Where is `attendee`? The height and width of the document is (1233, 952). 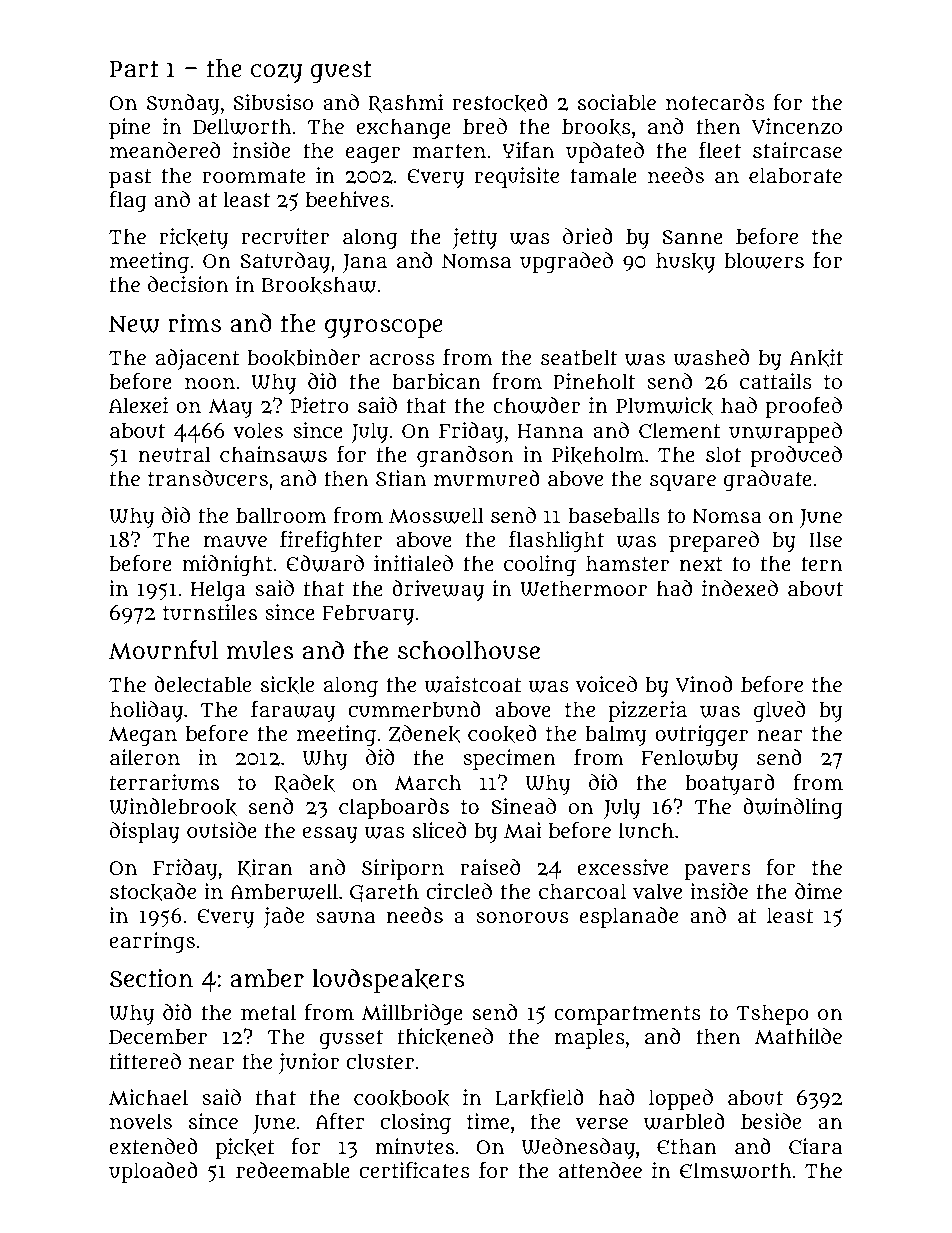
attendee is located at coordinates (600, 1170).
